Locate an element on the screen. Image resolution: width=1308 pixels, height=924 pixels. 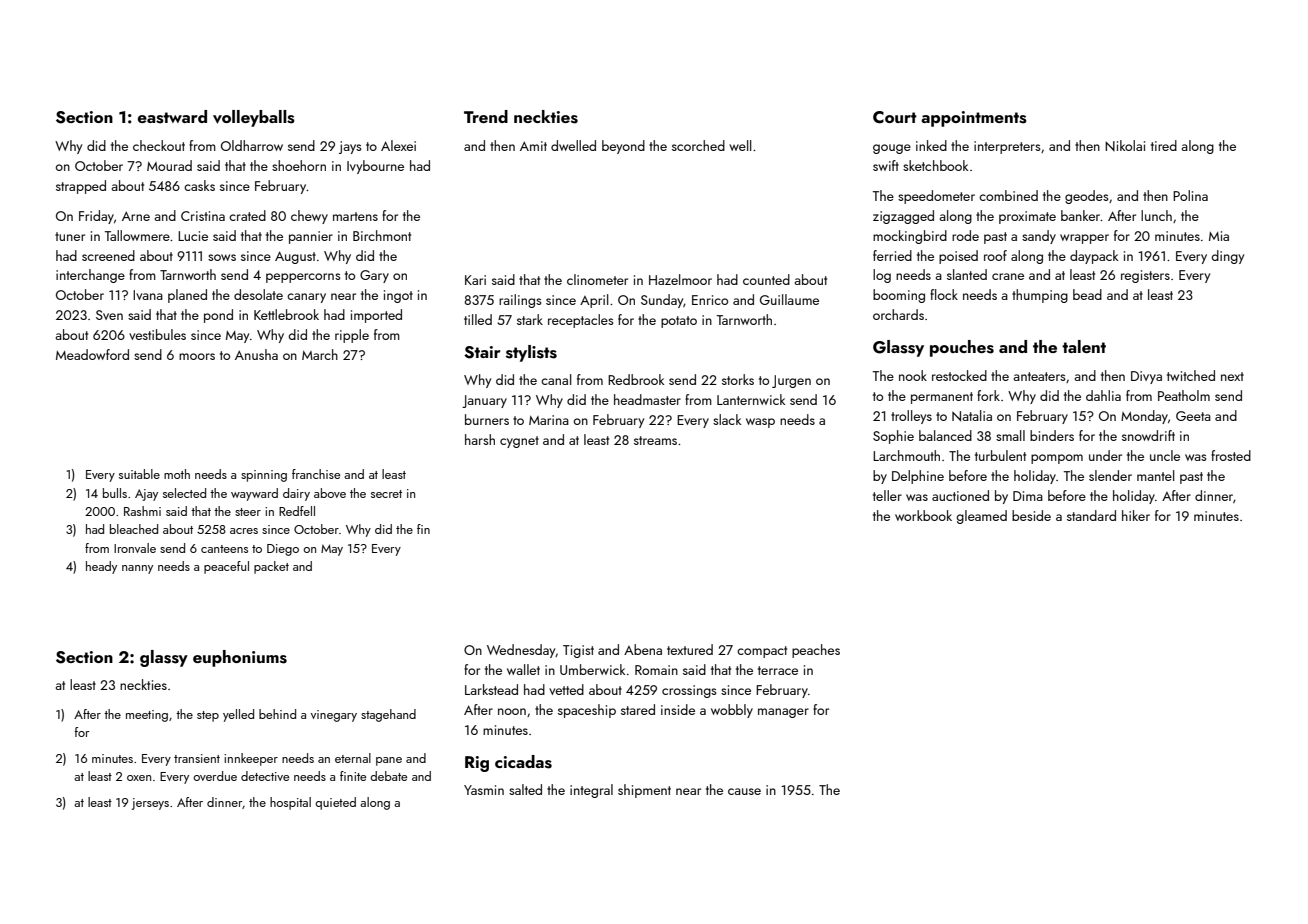
eastward is located at coordinates (172, 117).
